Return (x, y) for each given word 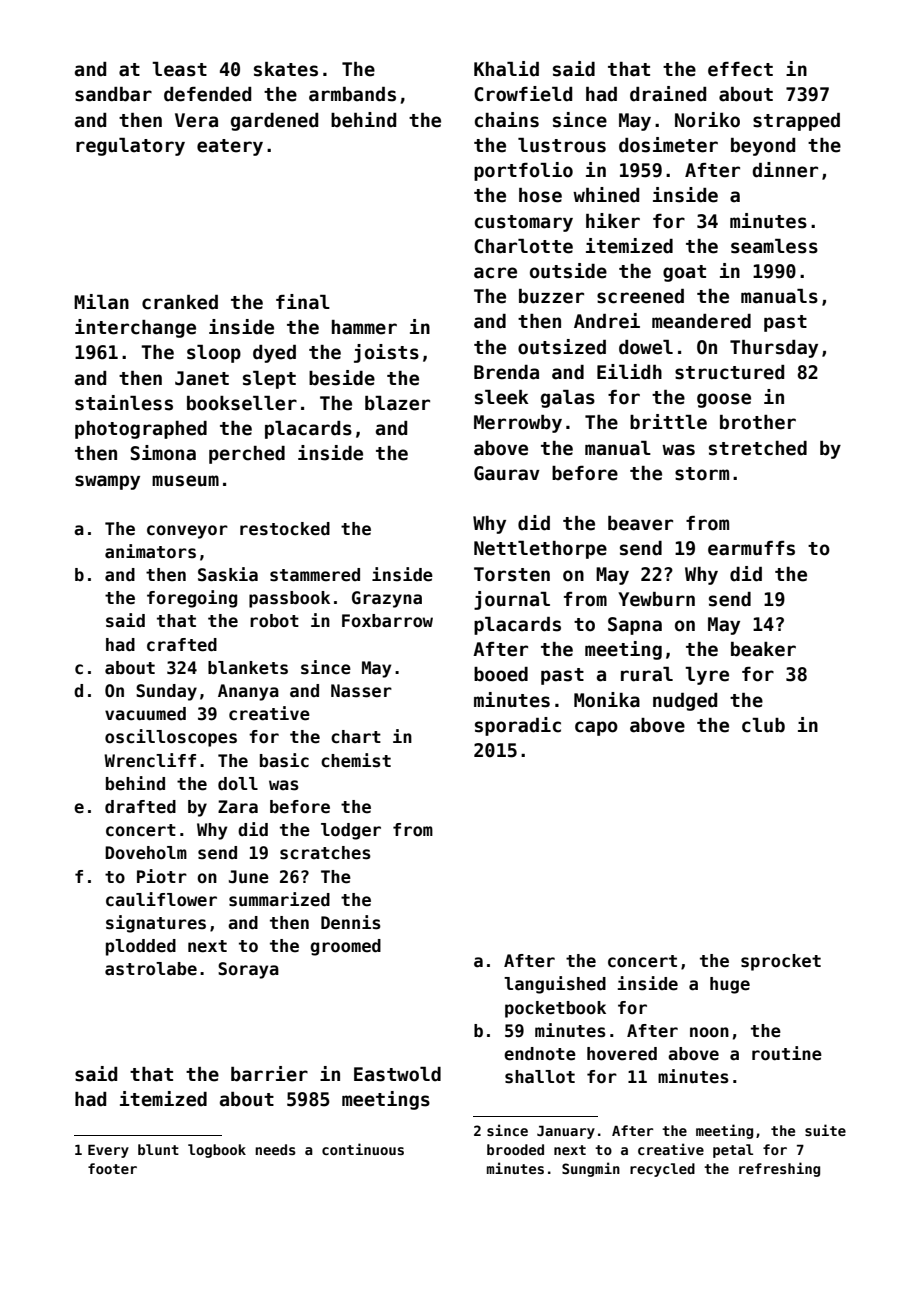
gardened (274, 122)
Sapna (635, 626)
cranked (180, 302)
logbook (217, 1151)
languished (555, 985)
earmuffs (751, 548)
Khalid (506, 69)
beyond (763, 147)
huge (730, 985)
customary (524, 223)
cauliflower (161, 899)
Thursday (774, 349)
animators (150, 551)
